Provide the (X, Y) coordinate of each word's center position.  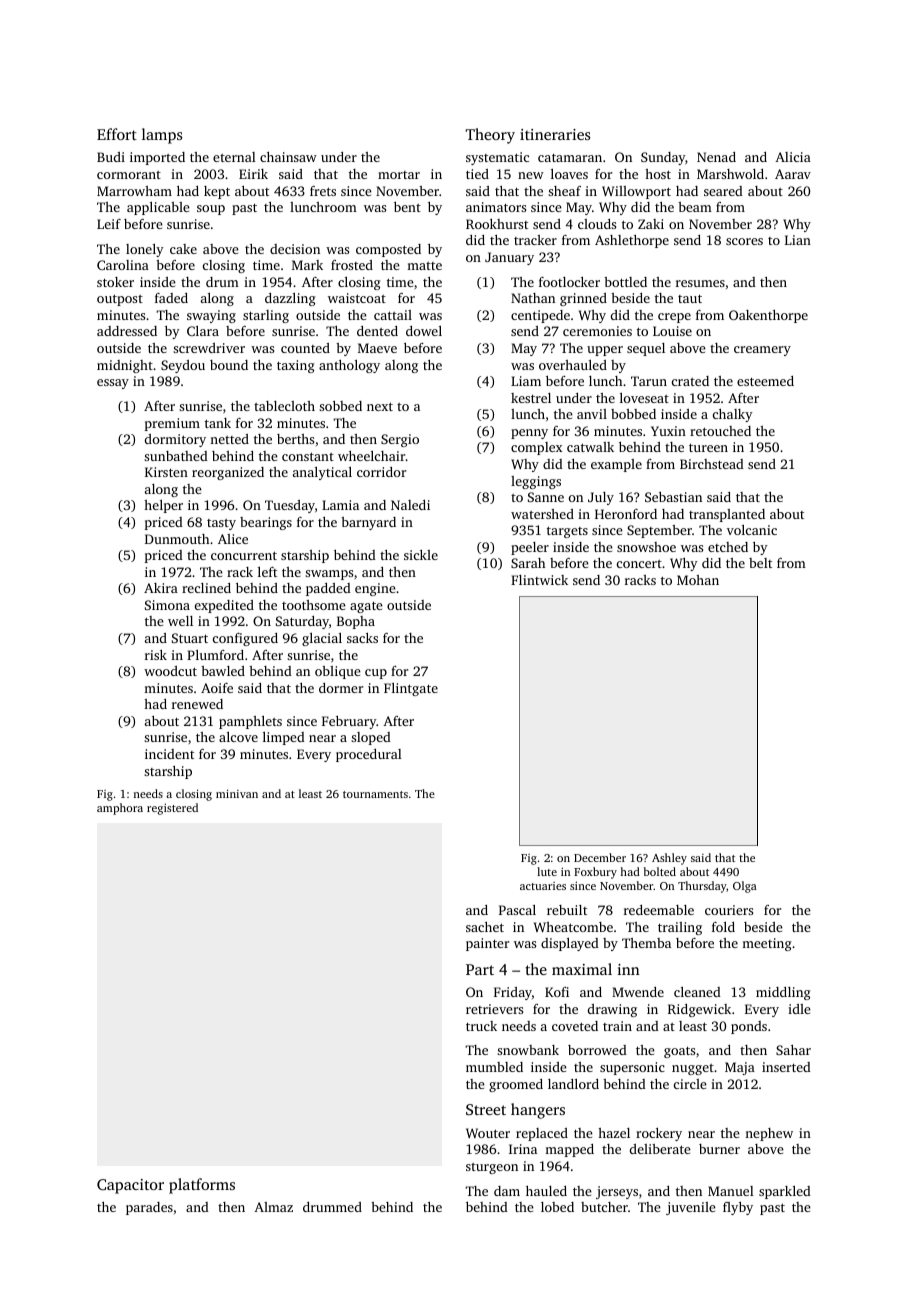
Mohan (698, 580)
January (509, 258)
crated (690, 381)
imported (157, 158)
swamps (329, 575)
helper (163, 506)
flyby (738, 1208)
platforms (202, 1186)
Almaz (273, 1207)
